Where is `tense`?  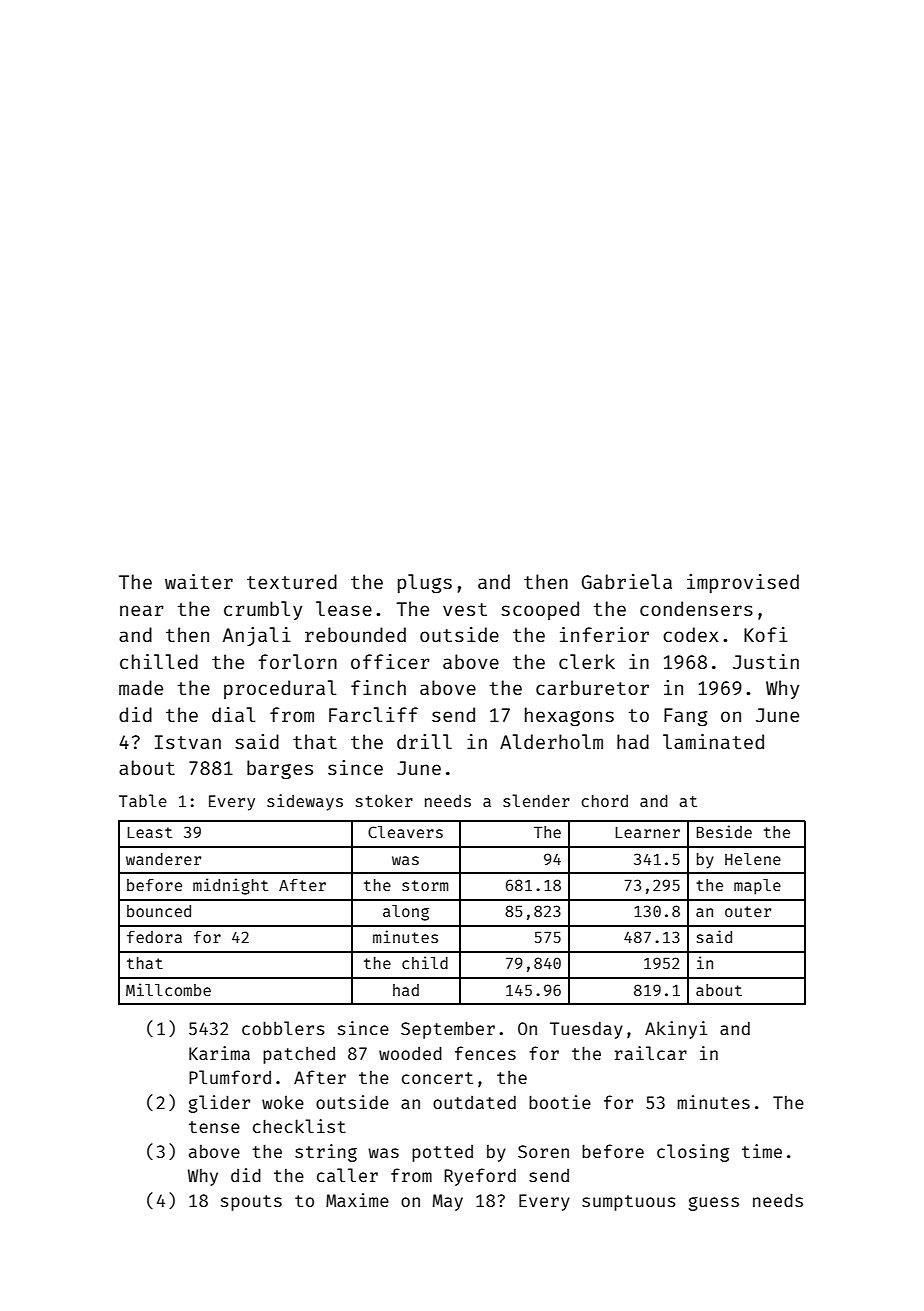
tense is located at coordinates (214, 1127).
